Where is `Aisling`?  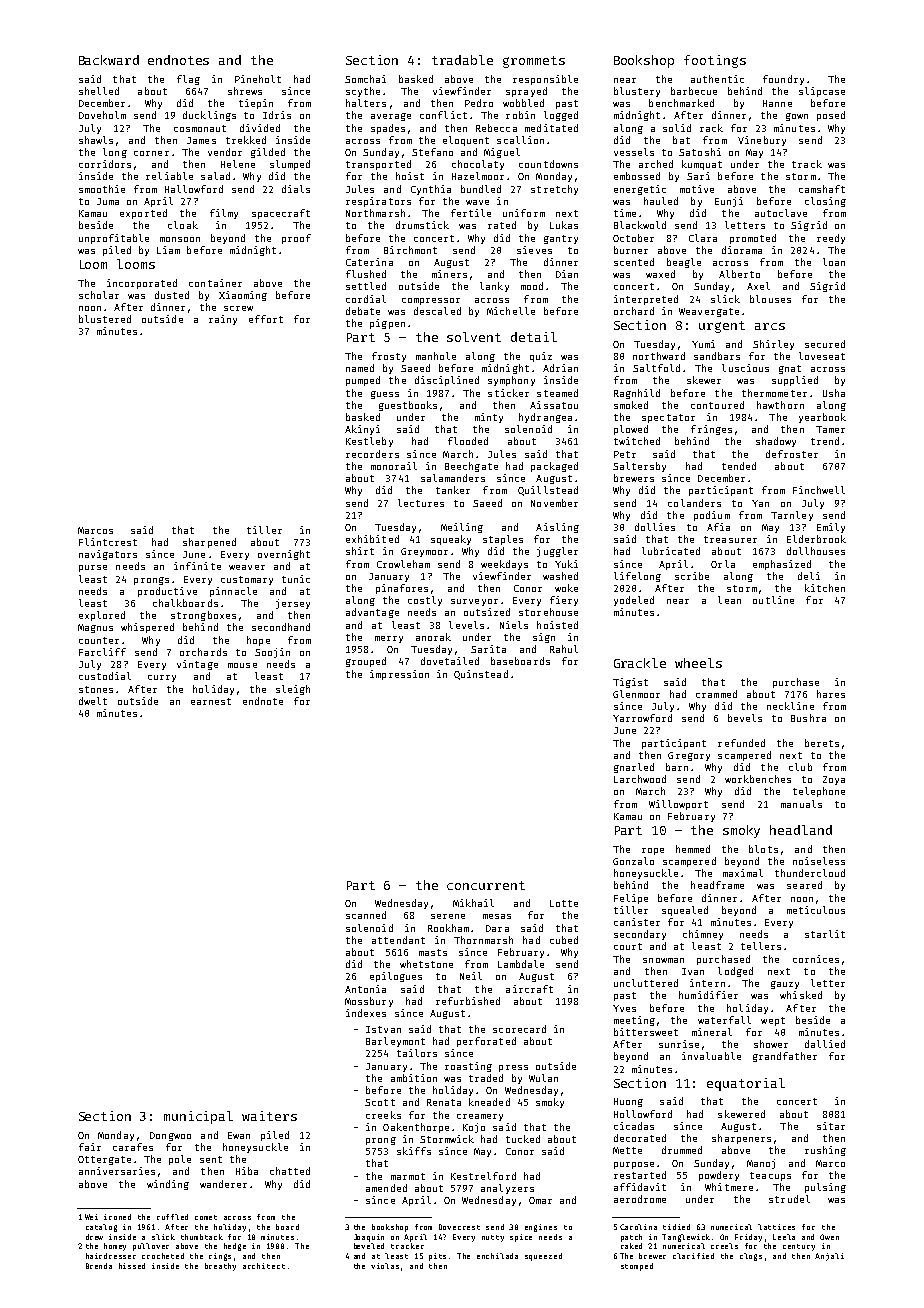
Aisling is located at coordinates (557, 528).
